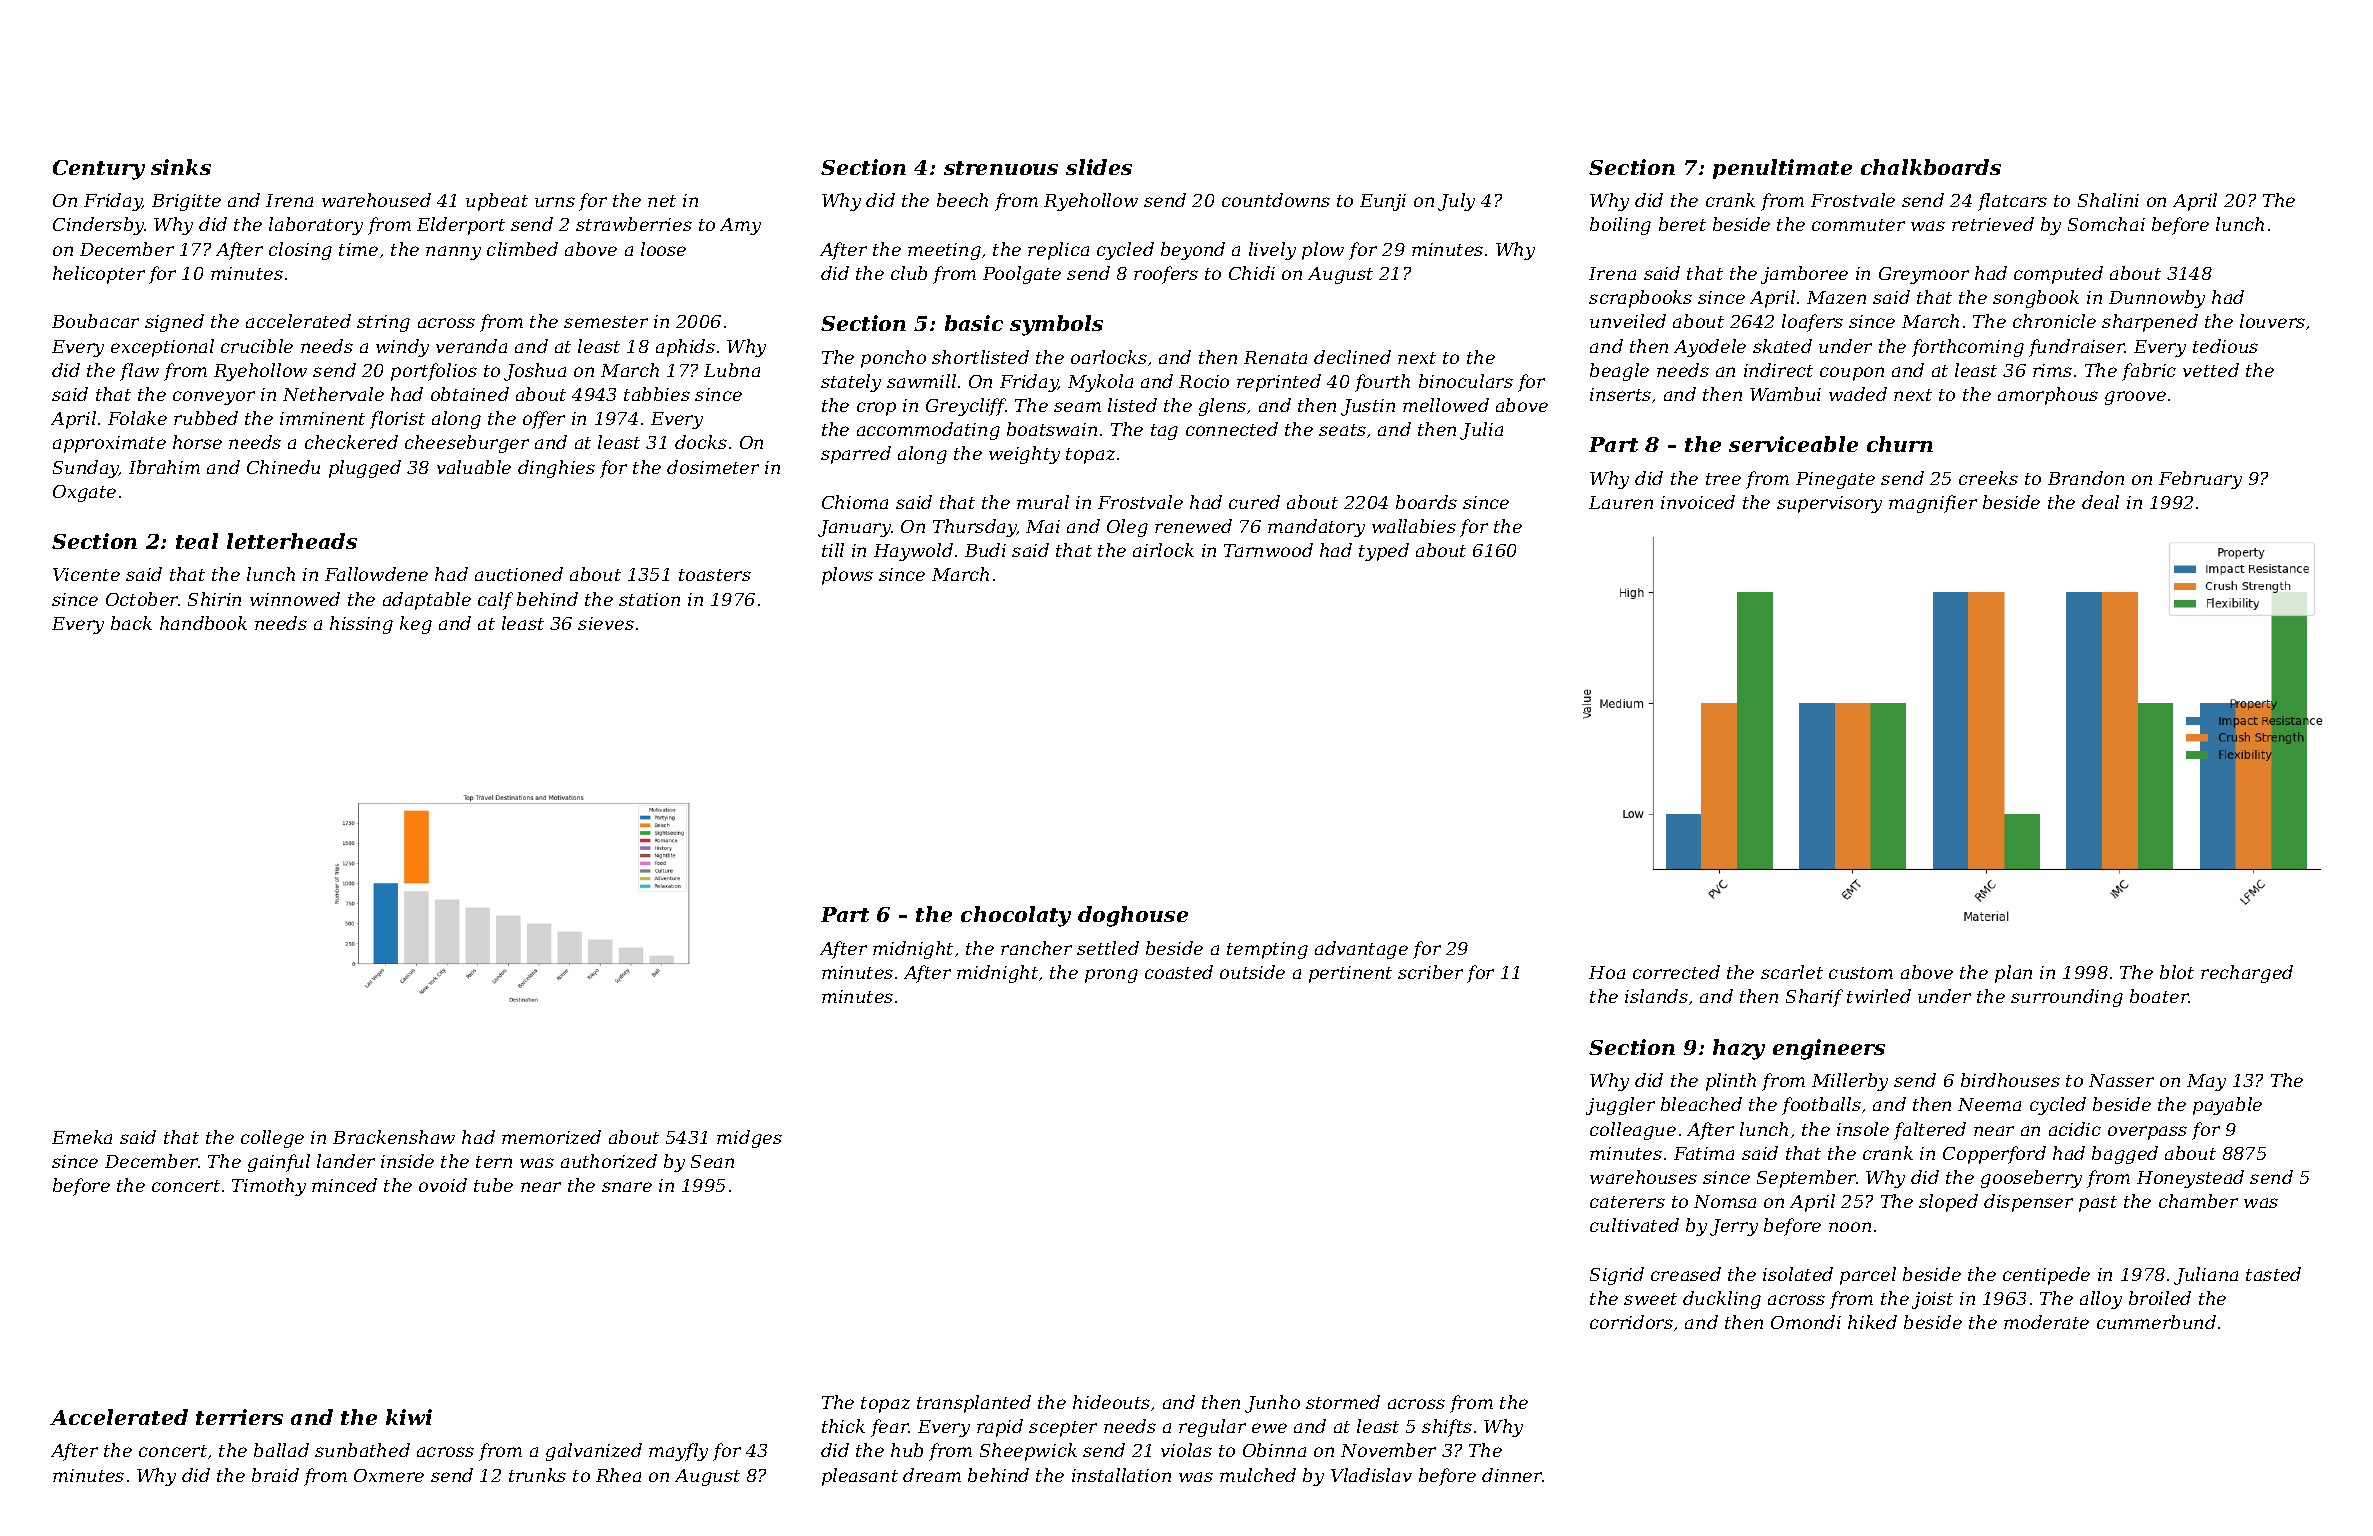  I want to click on dinner, so click(1512, 1475).
